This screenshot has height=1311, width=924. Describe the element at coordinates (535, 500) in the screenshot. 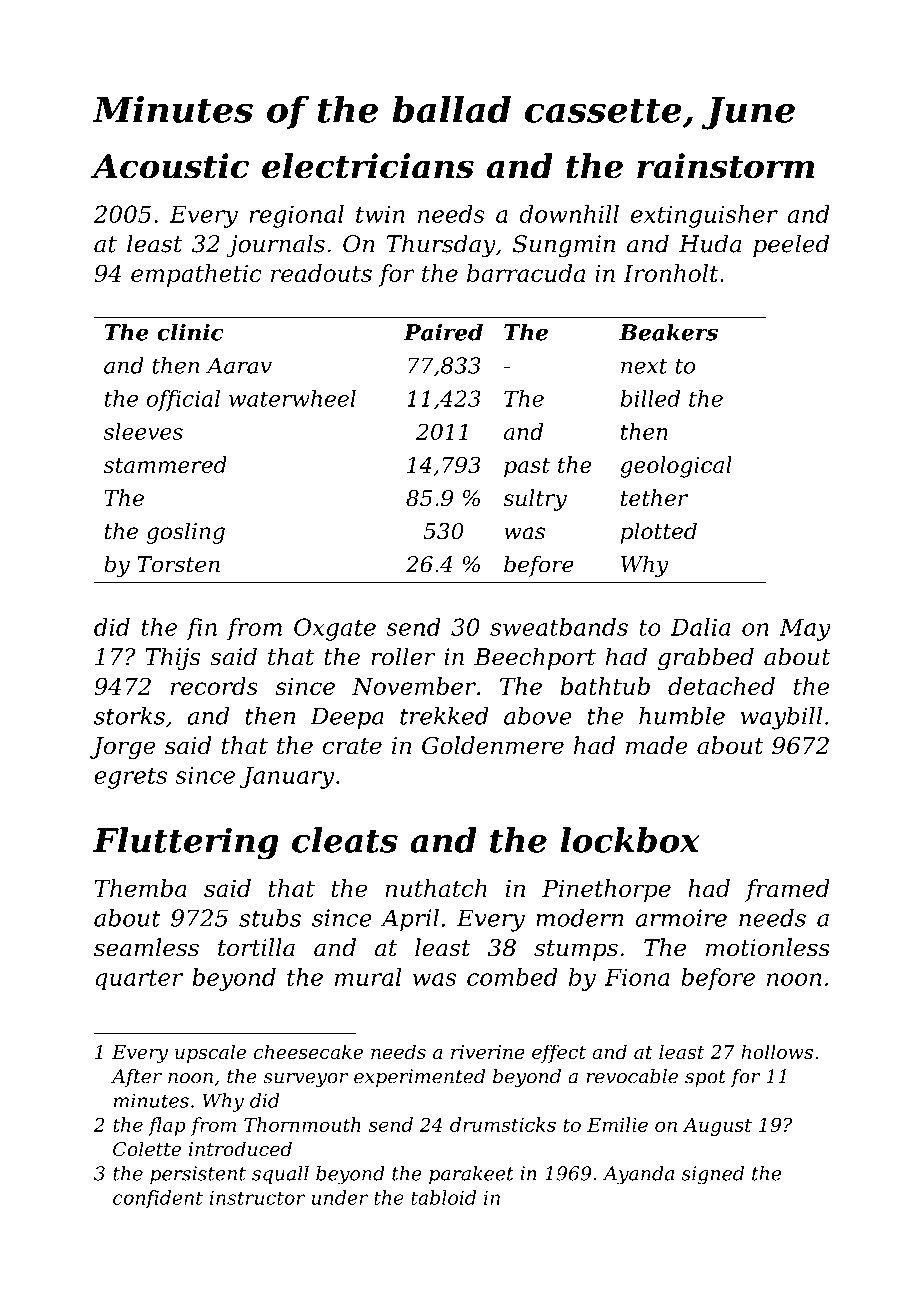

I see `sultry` at that location.
